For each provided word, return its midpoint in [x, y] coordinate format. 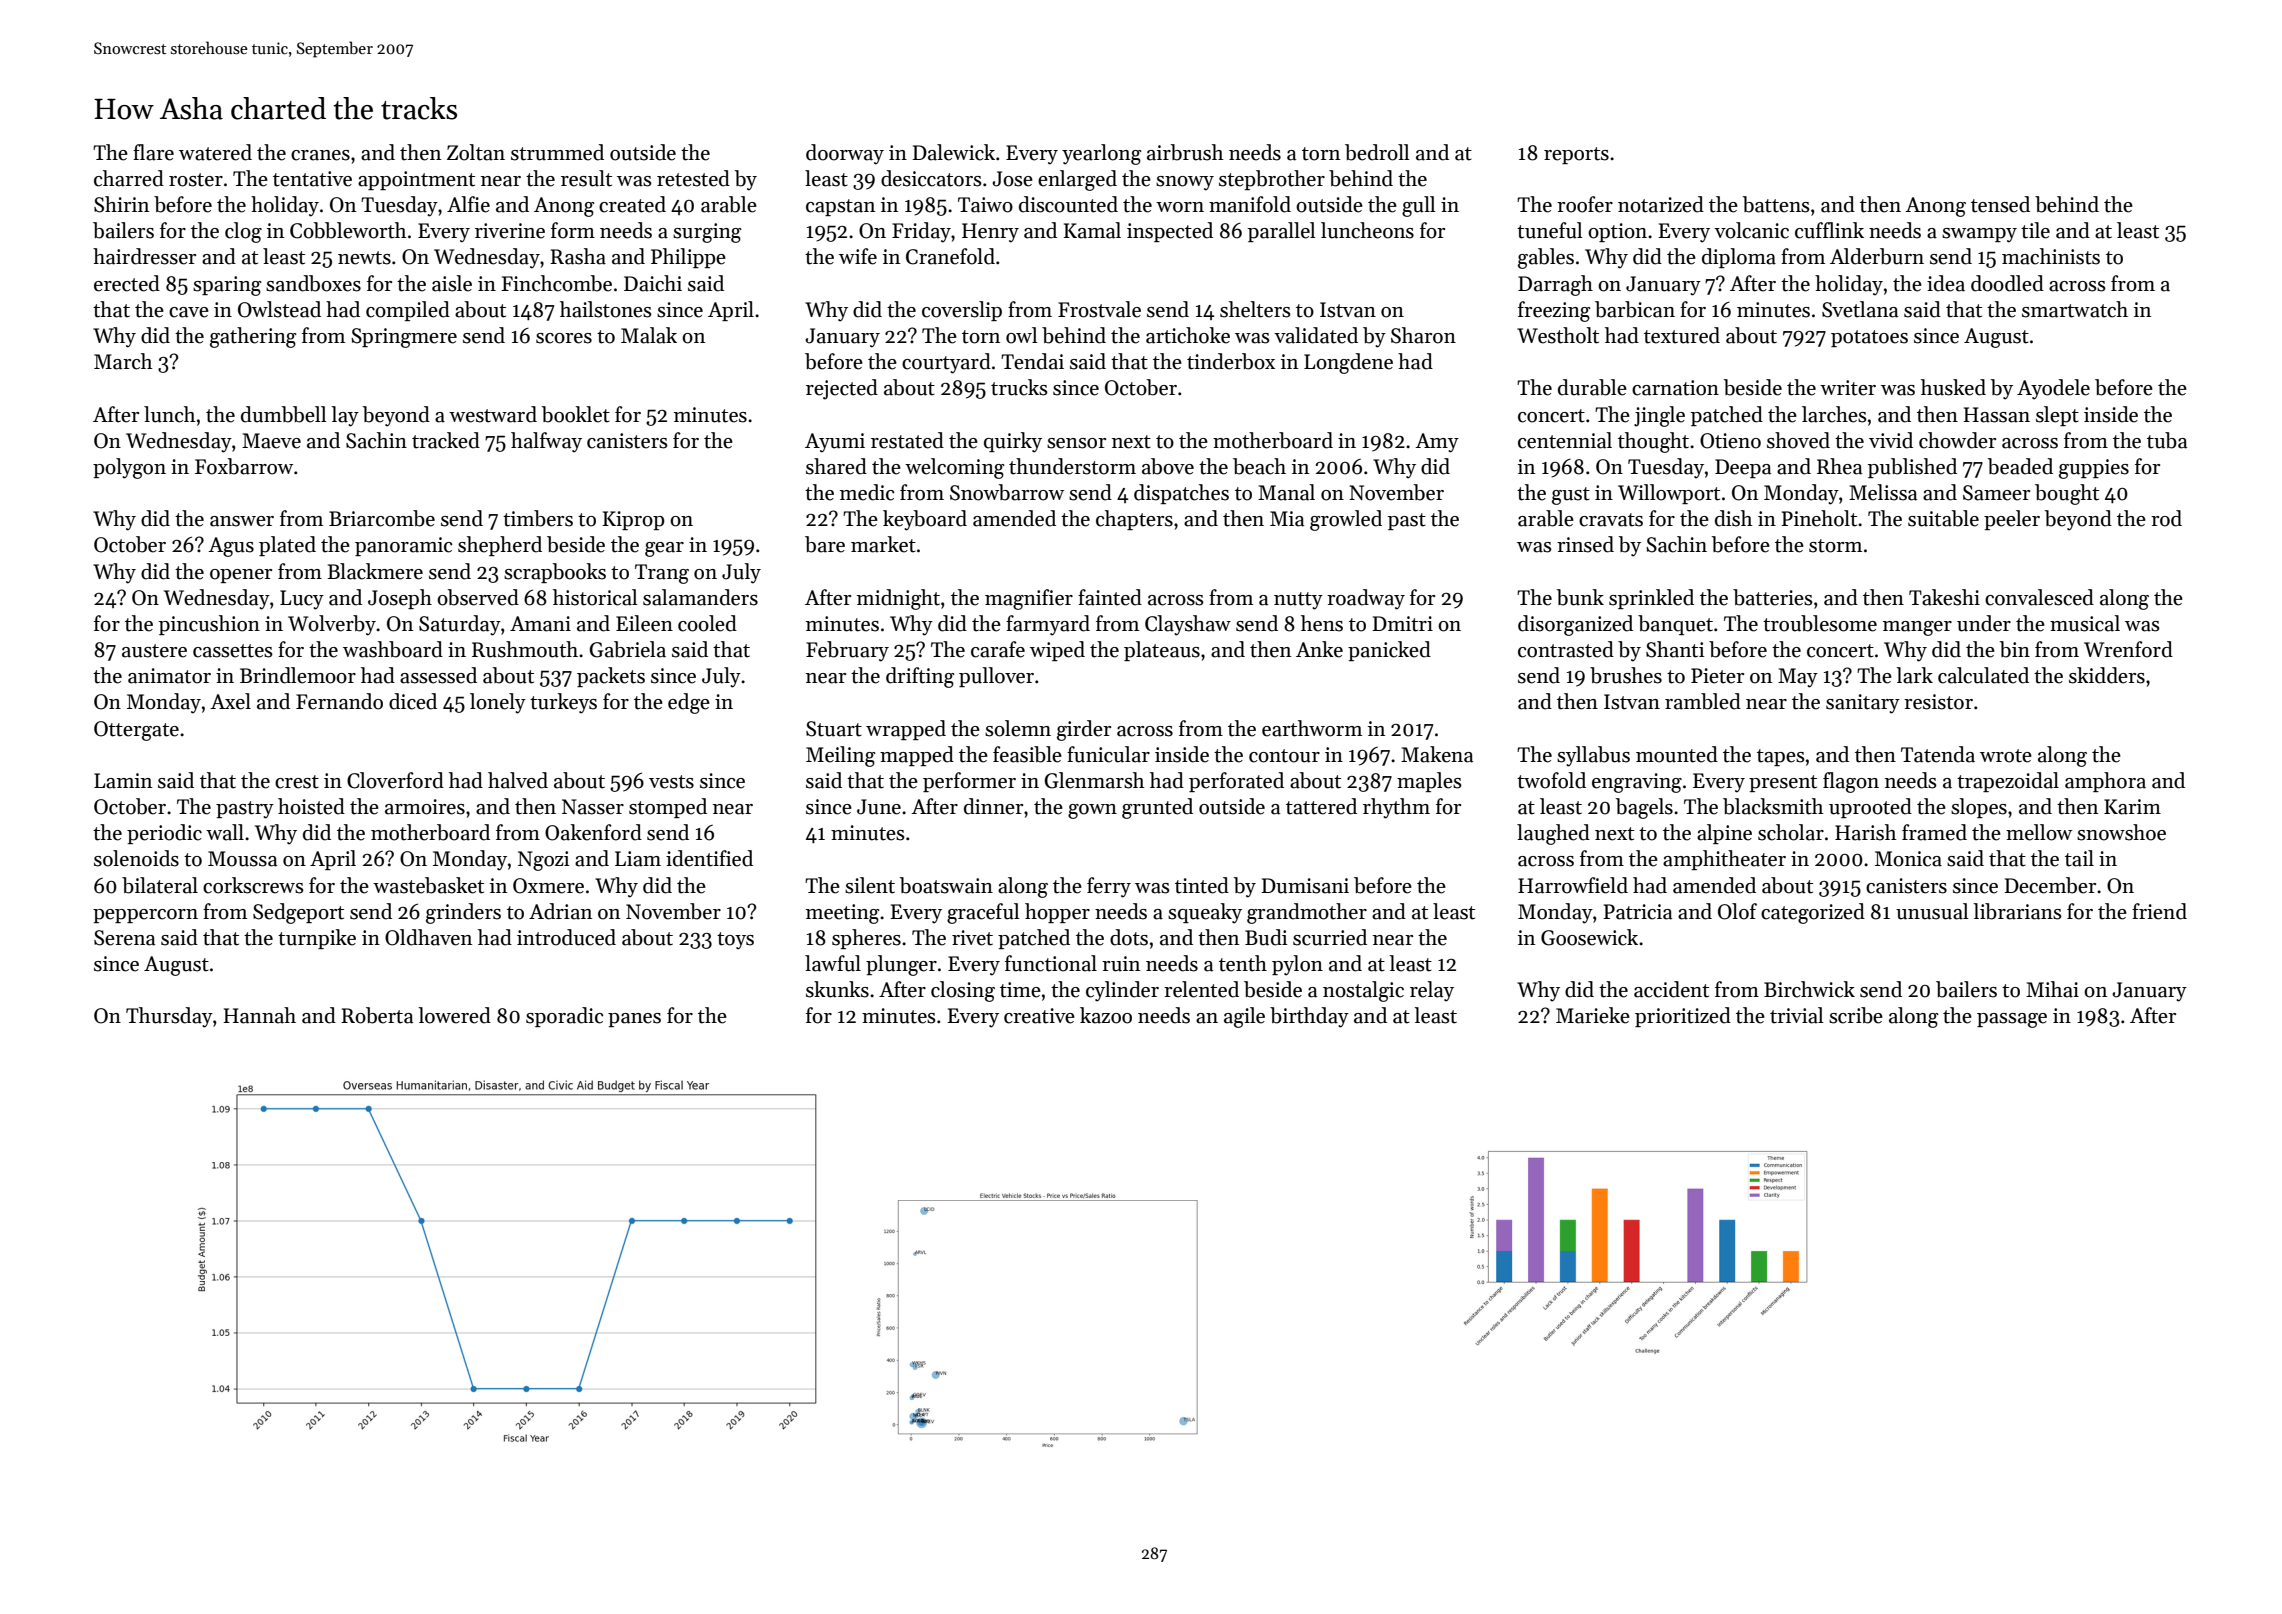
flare [153, 152]
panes [634, 1020]
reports [1576, 155]
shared [836, 466]
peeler [2012, 520]
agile [1244, 1017]
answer [242, 521]
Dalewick [953, 152]
